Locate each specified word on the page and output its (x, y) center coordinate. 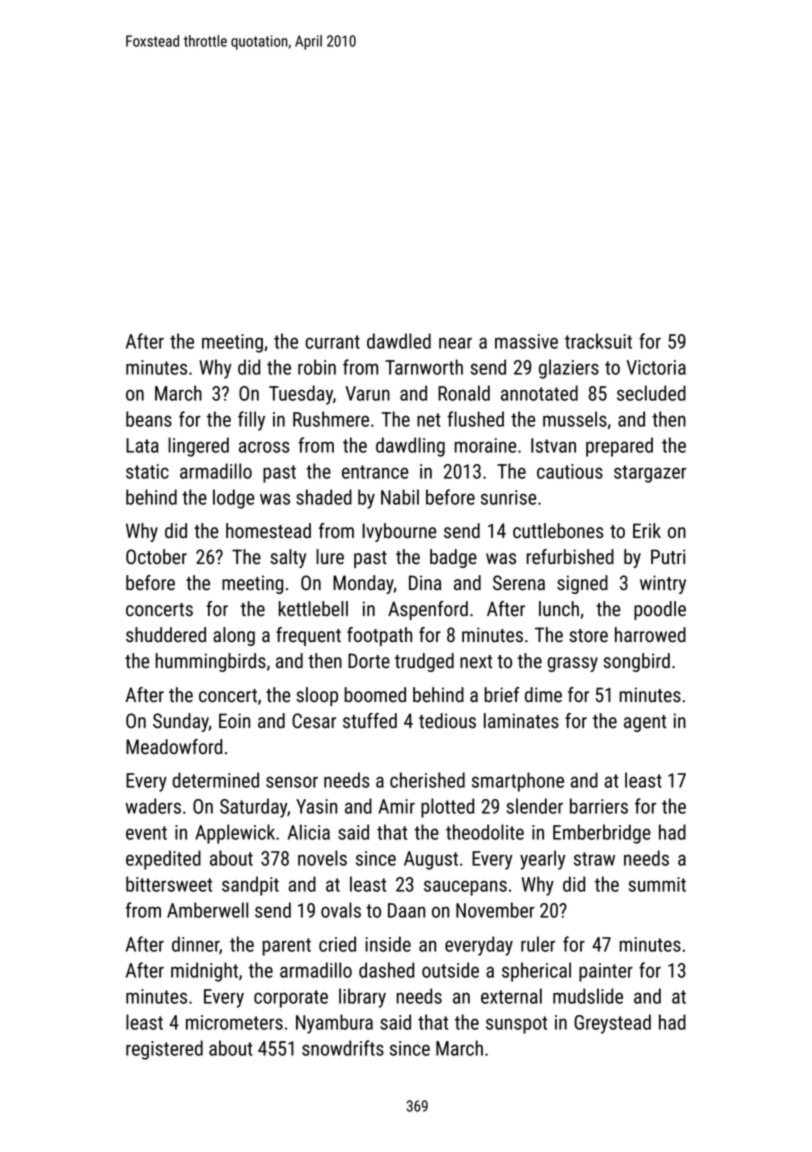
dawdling (410, 447)
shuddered (166, 635)
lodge (233, 499)
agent (645, 723)
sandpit (250, 886)
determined (215, 780)
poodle (660, 610)
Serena (519, 583)
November (495, 910)
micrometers (234, 1022)
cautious (570, 471)
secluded (651, 393)
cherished (427, 780)
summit (657, 884)
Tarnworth (424, 367)
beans (149, 419)
